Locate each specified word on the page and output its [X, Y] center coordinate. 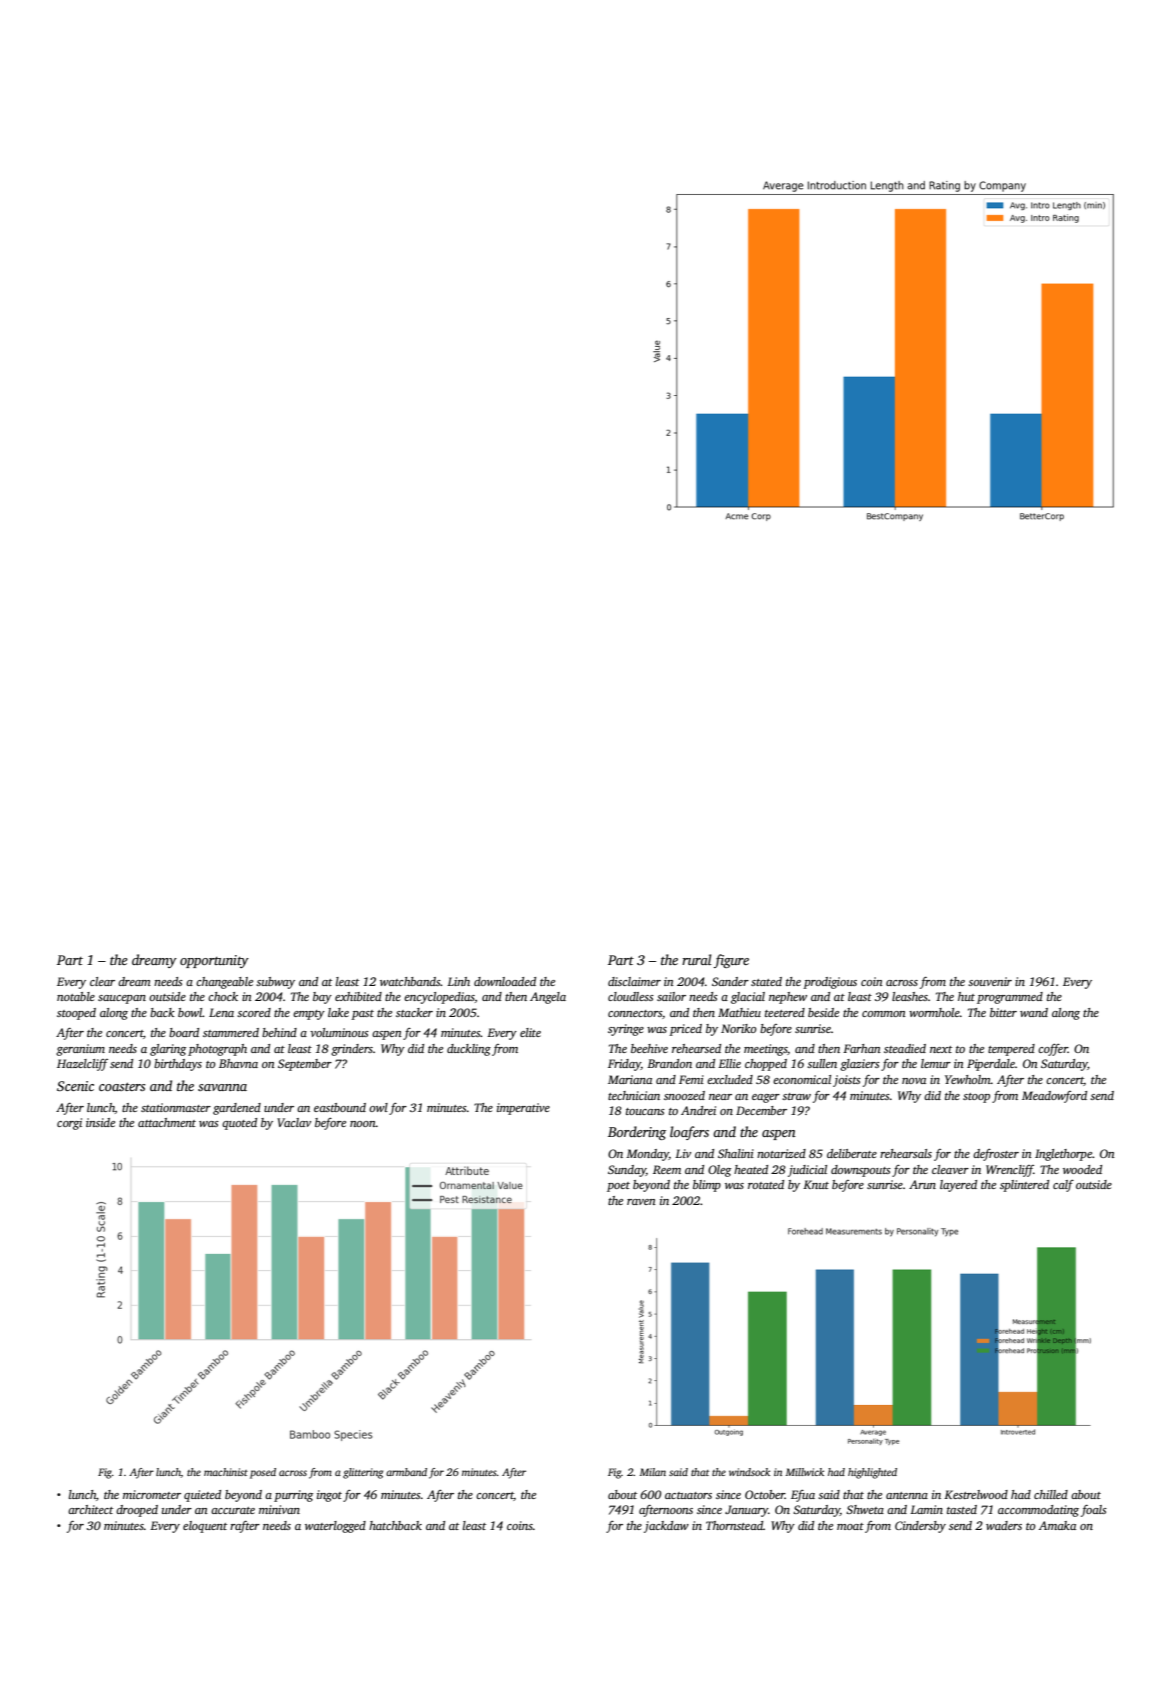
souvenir [990, 981]
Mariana [630, 1079]
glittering [363, 1473]
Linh [458, 981]
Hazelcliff [82, 1065]
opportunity [214, 961]
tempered [1011, 1050]
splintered [1024, 1186]
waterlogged [335, 1527]
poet [618, 1187]
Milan [652, 1472]
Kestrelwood [976, 1494]
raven [641, 1202]
